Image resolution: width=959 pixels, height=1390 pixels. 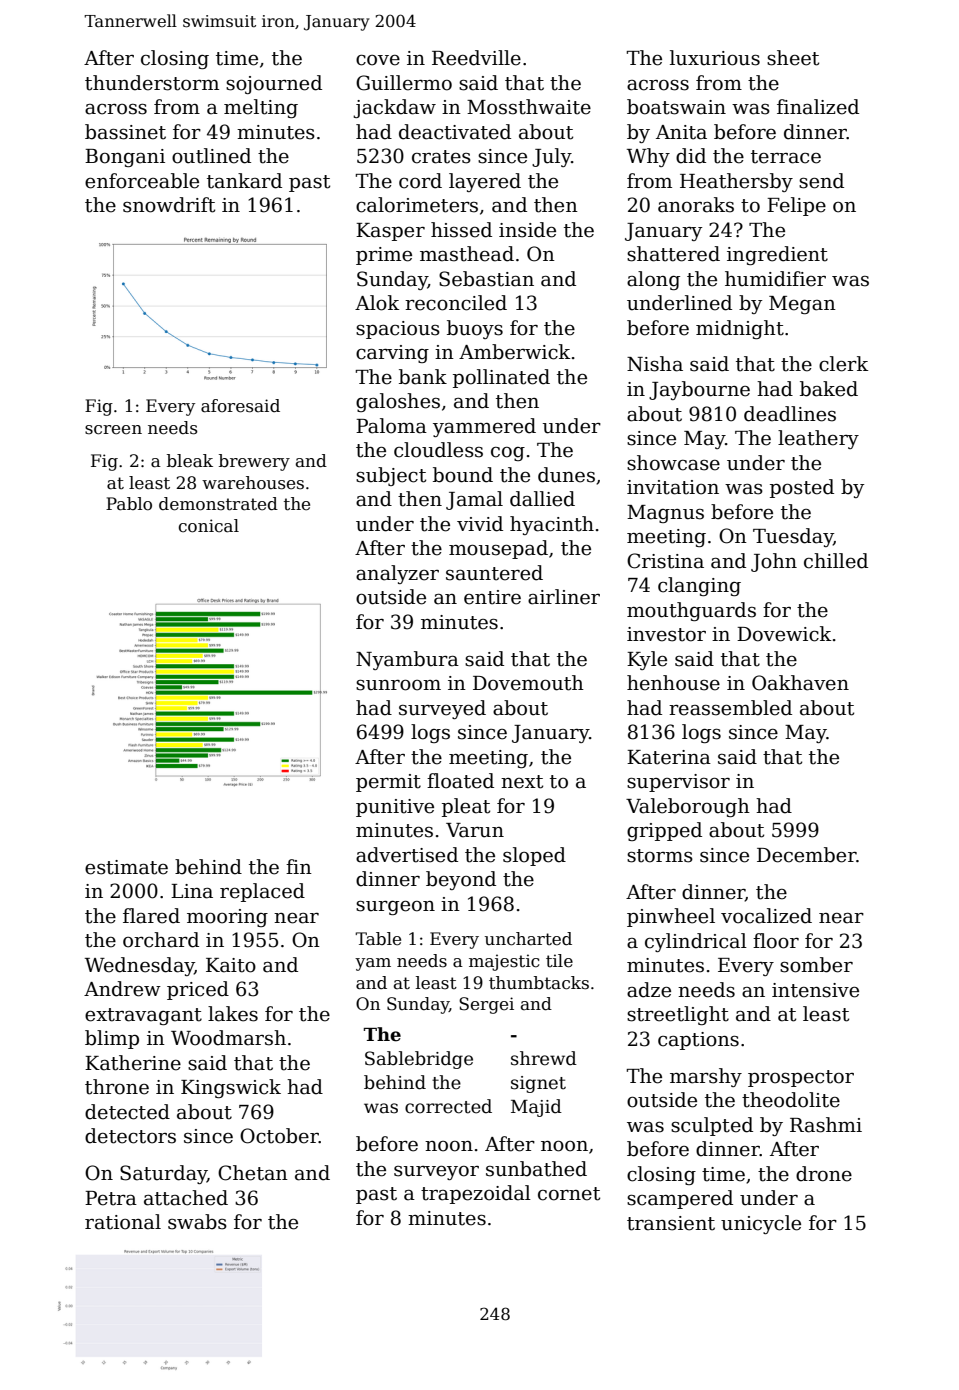 What do you see at coordinates (836, 561) in the image?
I see `chilled` at bounding box center [836, 561].
